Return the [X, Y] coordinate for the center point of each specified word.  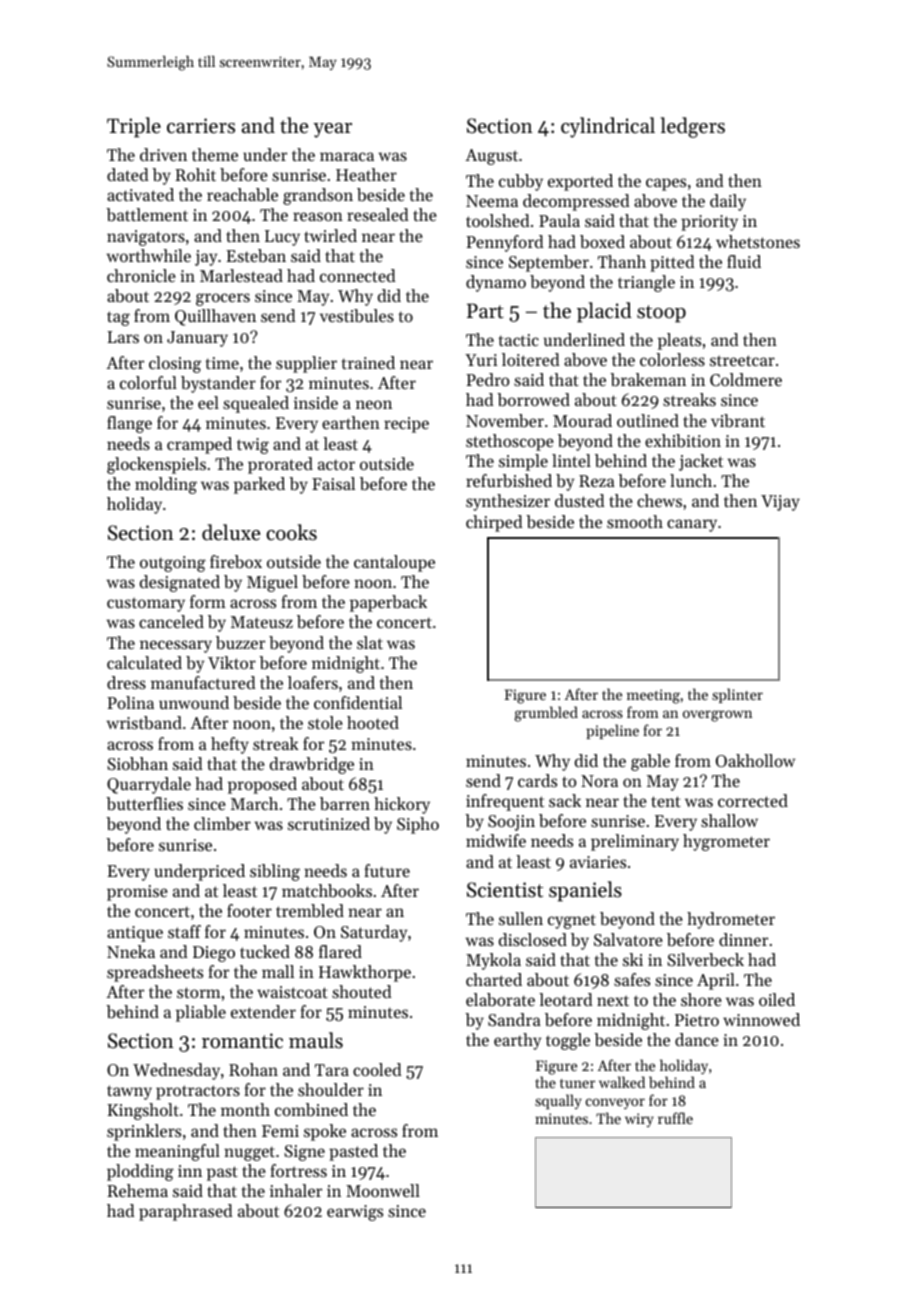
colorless [672, 359]
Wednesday [176, 1071]
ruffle [675, 1118]
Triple [134, 127]
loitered [531, 359]
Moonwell [383, 1190]
